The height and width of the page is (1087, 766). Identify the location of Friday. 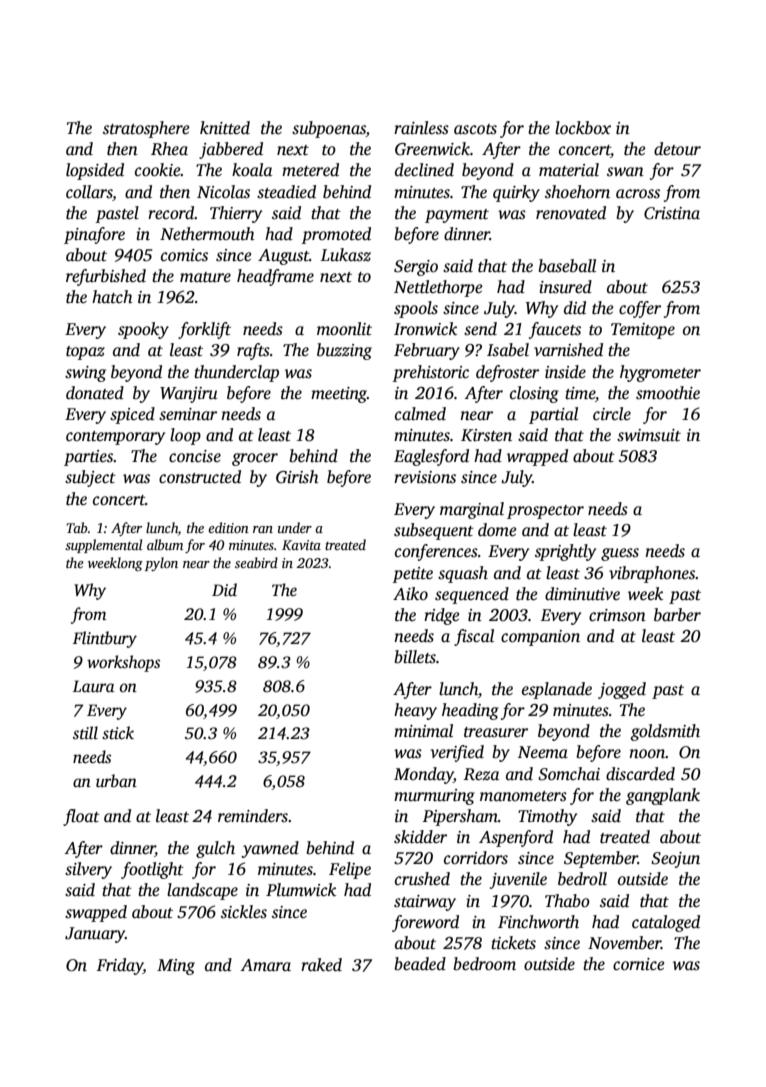
(120, 966).
